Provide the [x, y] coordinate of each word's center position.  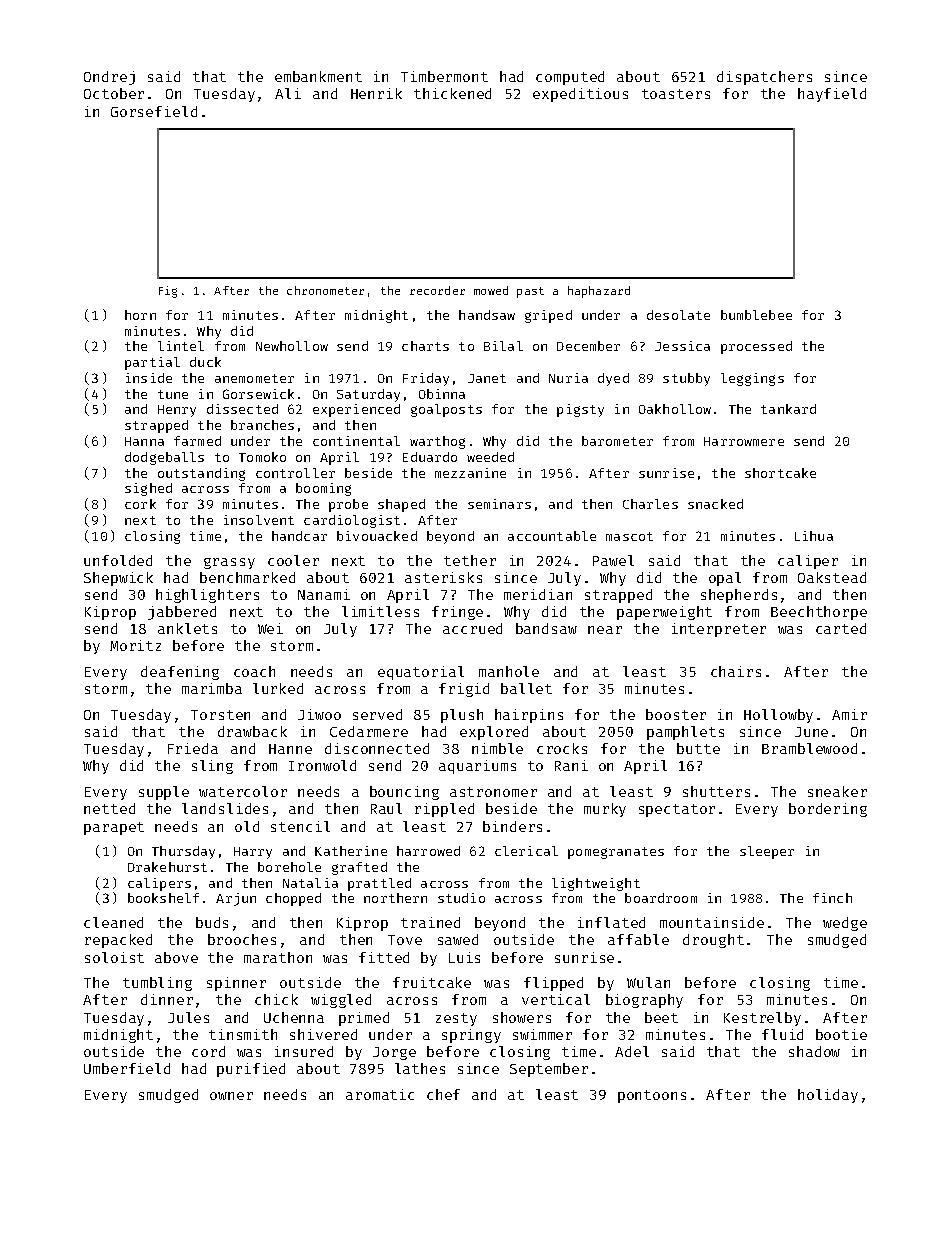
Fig [168, 292]
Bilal [503, 346]
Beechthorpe [819, 613]
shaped [401, 505]
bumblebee [756, 315]
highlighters [207, 596]
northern [395, 898]
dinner [167, 999]
